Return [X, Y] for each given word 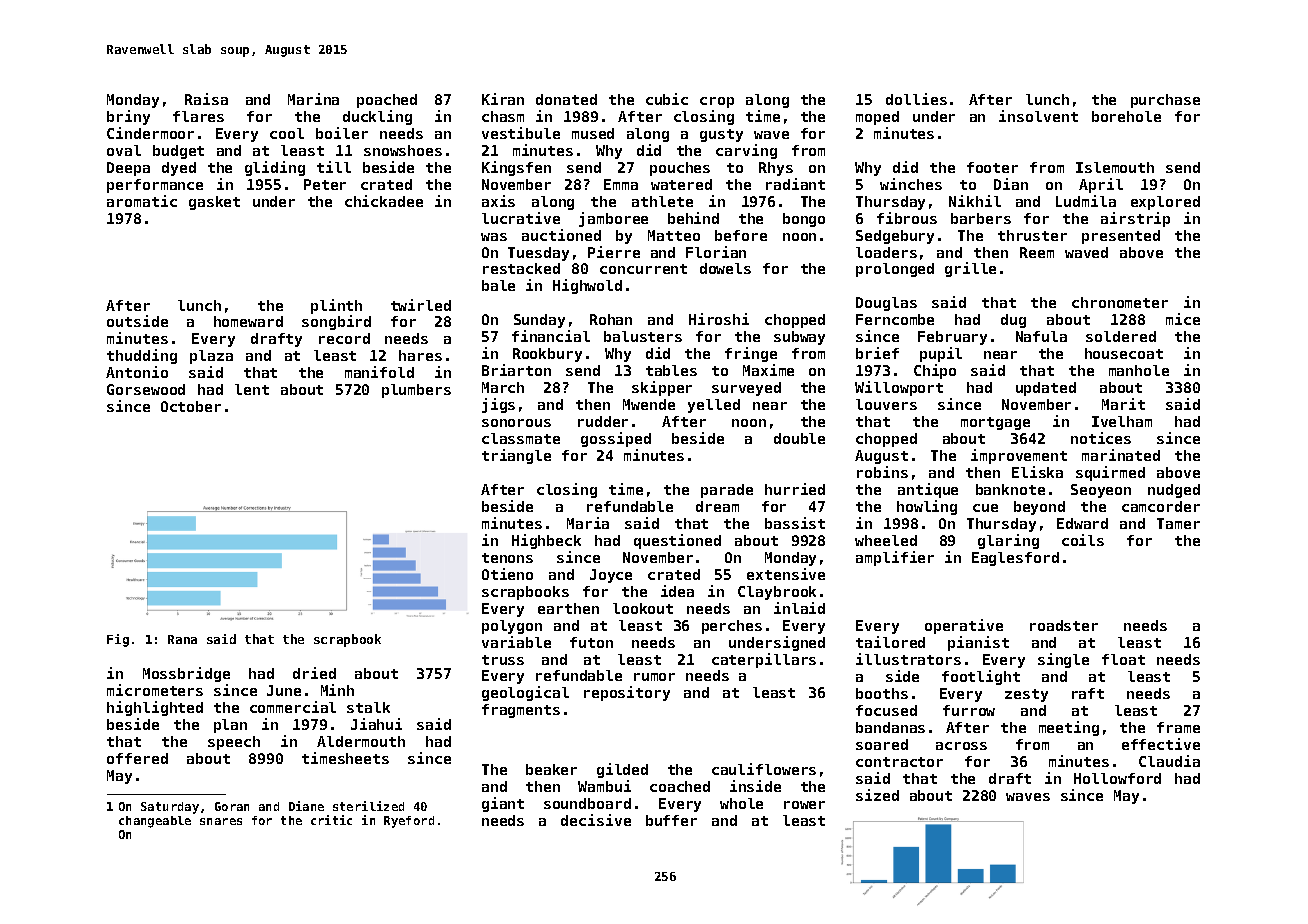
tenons [507, 558]
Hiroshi [719, 319]
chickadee [384, 201]
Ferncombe [895, 319]
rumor [654, 677]
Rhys [776, 169]
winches [911, 184]
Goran [232, 806]
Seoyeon [1101, 491]
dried [314, 673]
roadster [1064, 625]
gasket [214, 203]
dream [717, 506]
